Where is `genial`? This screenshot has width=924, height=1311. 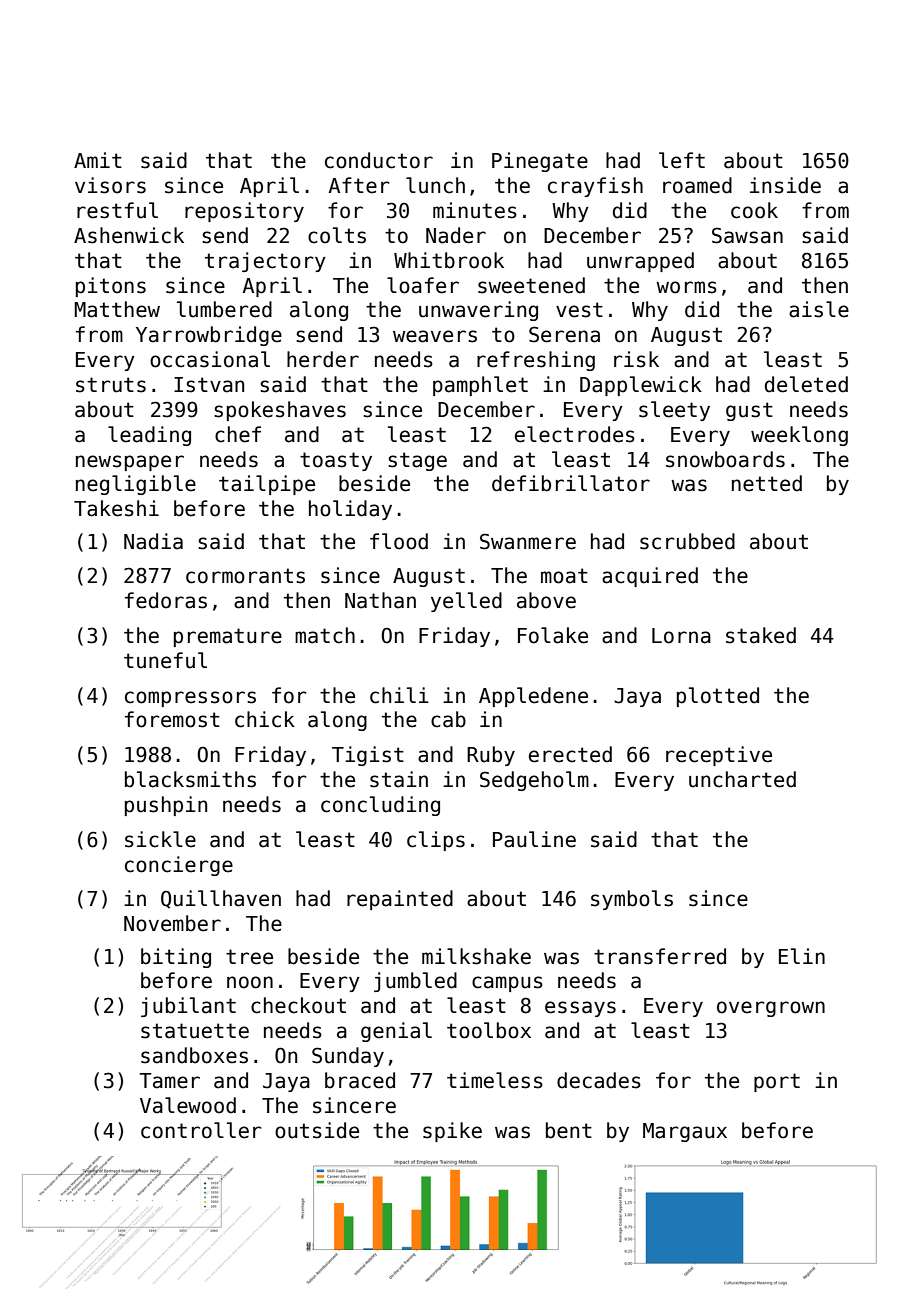 genial is located at coordinates (396, 1032).
